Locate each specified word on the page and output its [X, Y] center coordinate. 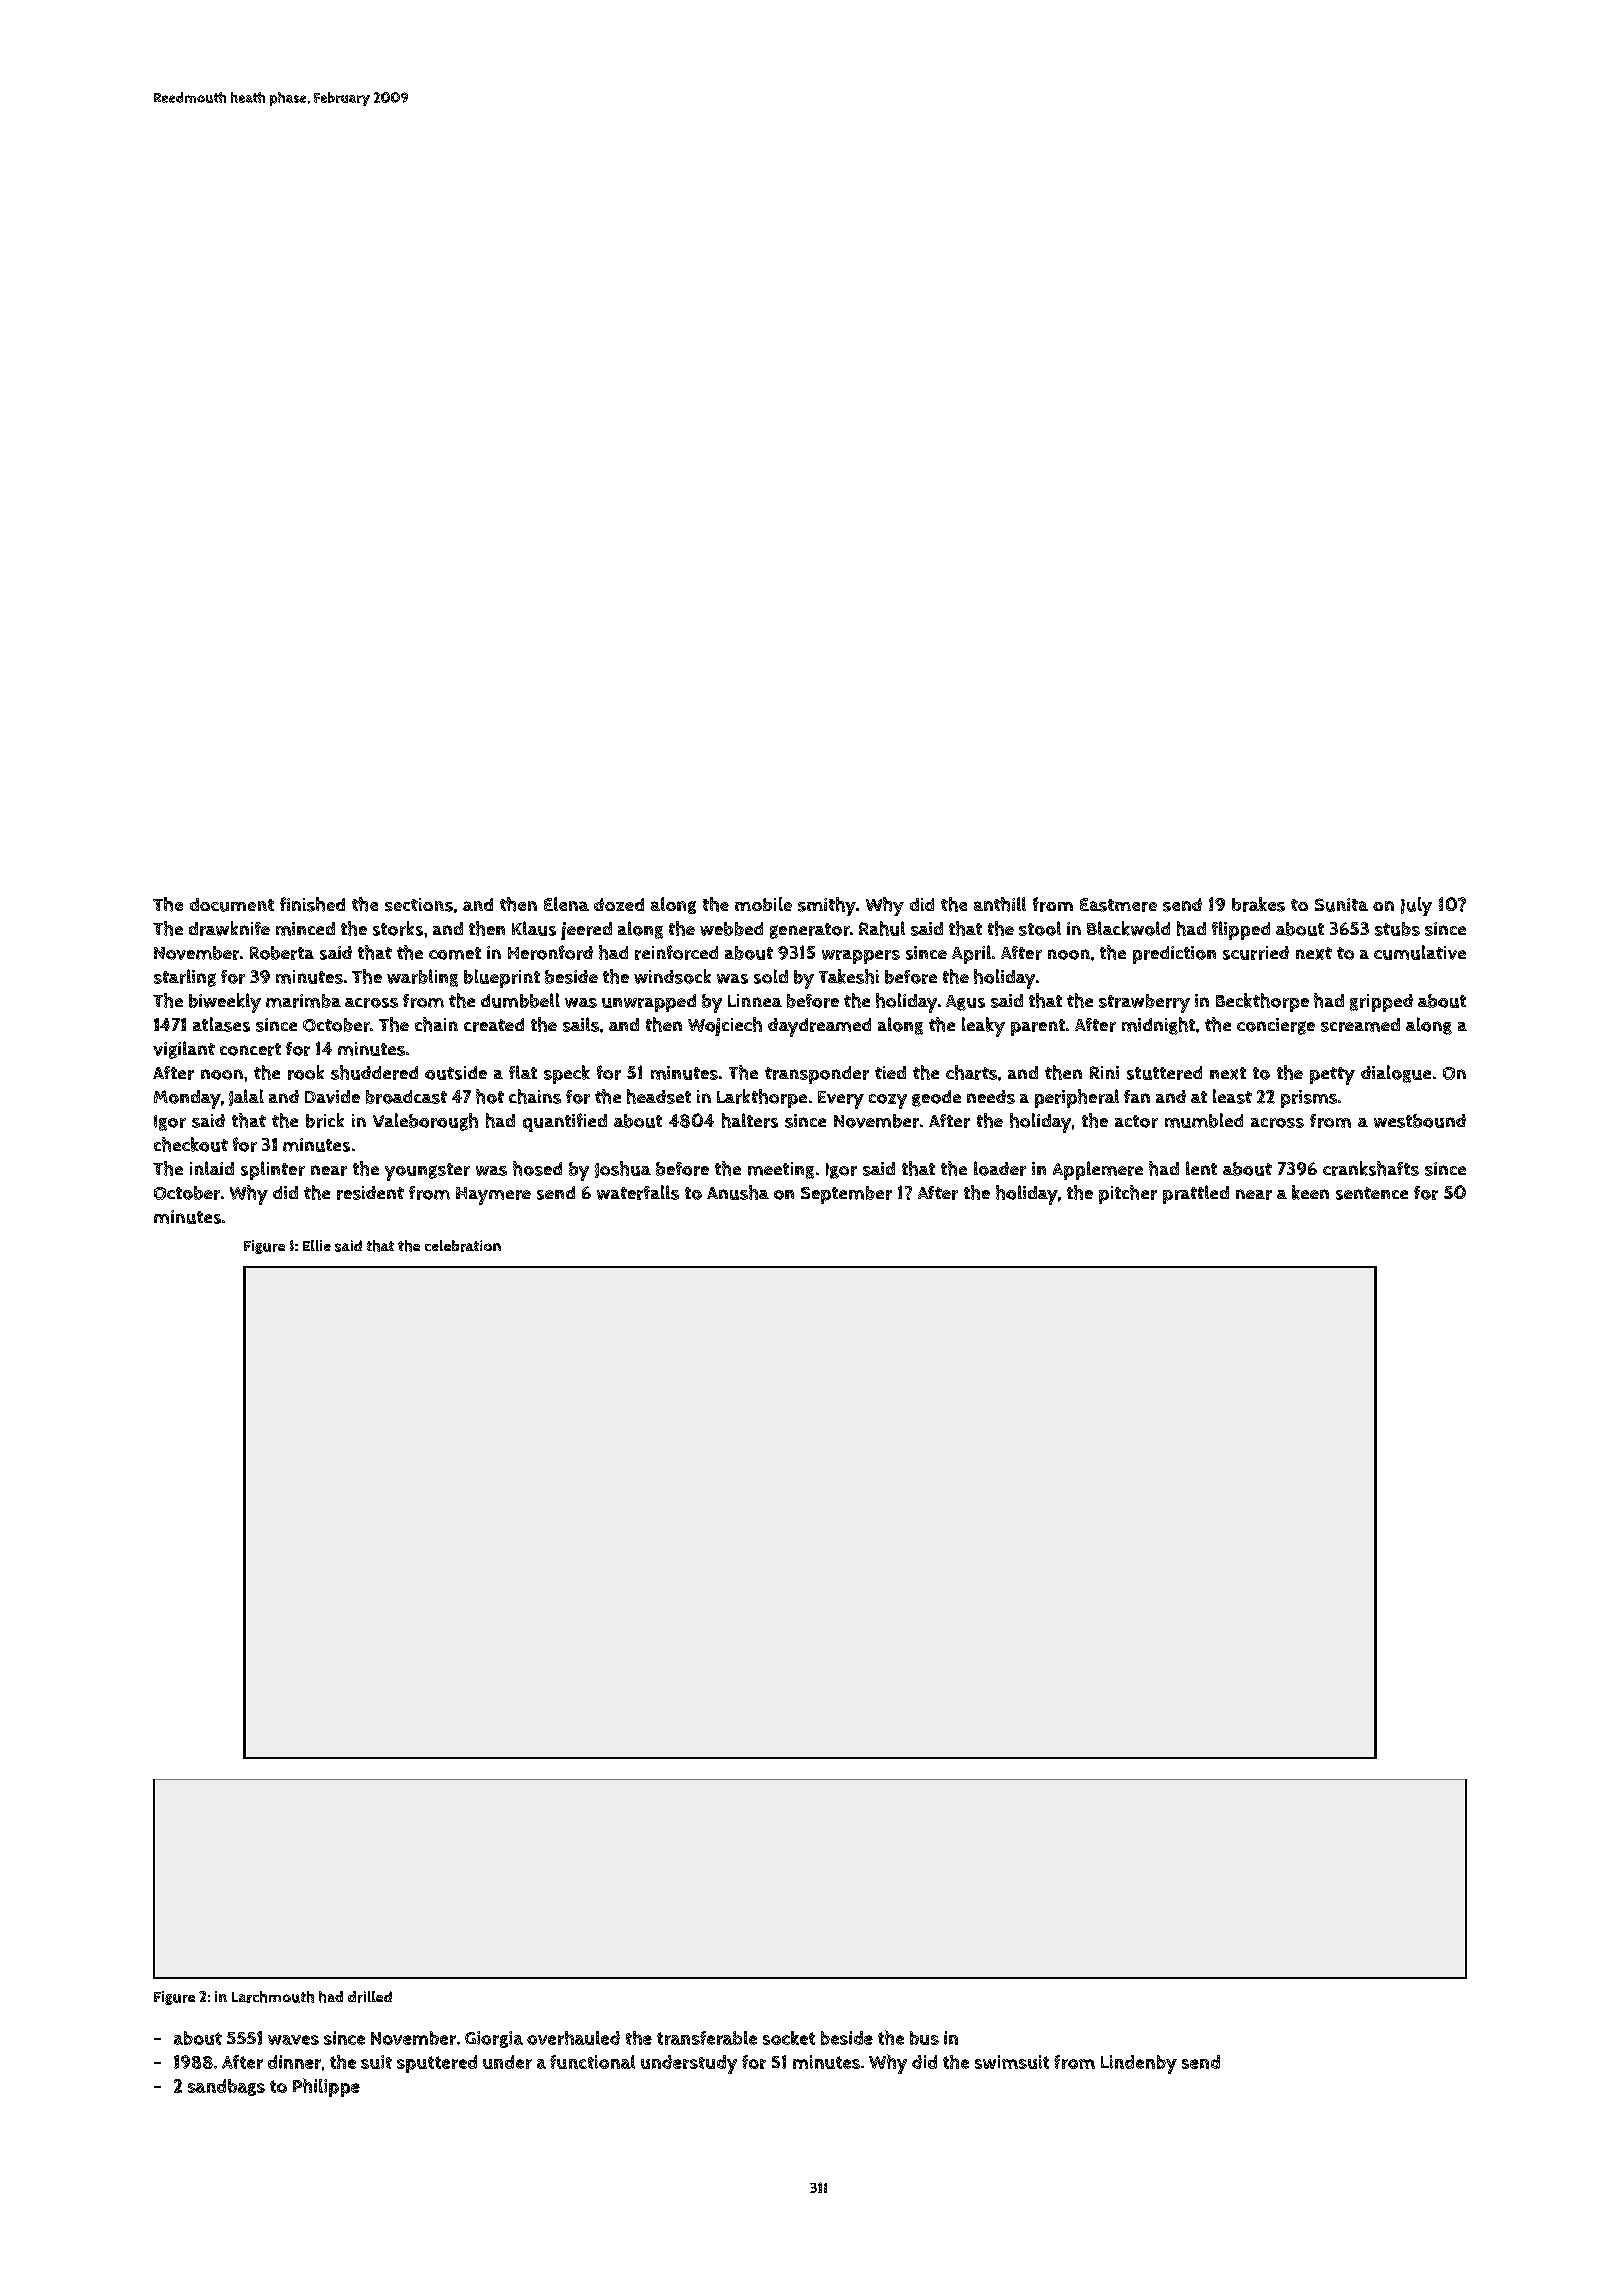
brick [325, 1120]
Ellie [317, 1245]
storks [398, 928]
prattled [1196, 1194]
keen [1310, 1192]
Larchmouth [273, 1997]
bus [924, 2038]
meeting [781, 1170]
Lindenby [1139, 2064]
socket [789, 2038]
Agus [965, 1003]
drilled [370, 1997]
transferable [707, 2038]
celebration [463, 1246]
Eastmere [1118, 905]
